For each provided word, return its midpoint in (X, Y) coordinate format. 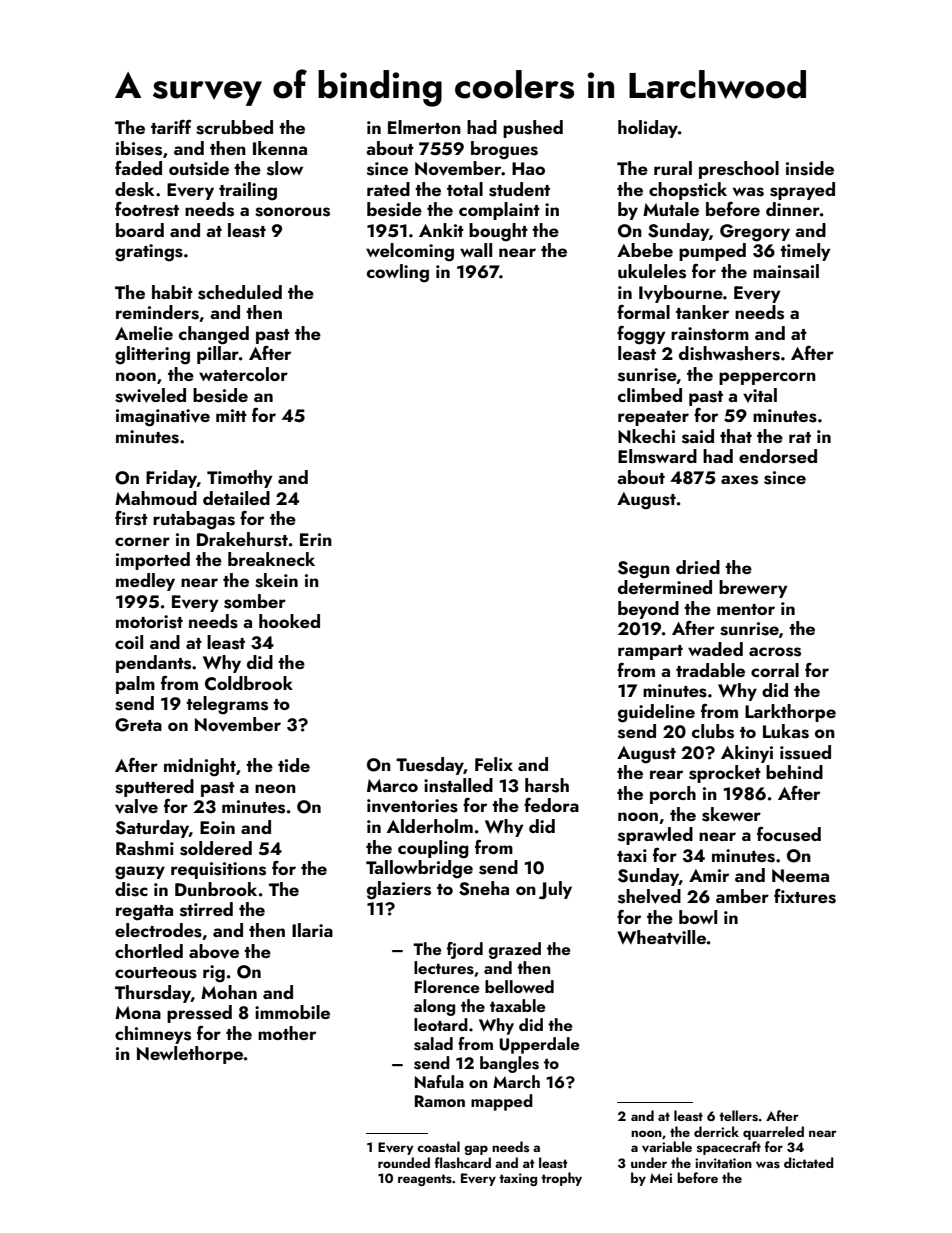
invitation (723, 1163)
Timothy (240, 479)
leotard (441, 1024)
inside (810, 168)
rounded (404, 1162)
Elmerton (424, 127)
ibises (139, 148)
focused (789, 834)
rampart (650, 652)
